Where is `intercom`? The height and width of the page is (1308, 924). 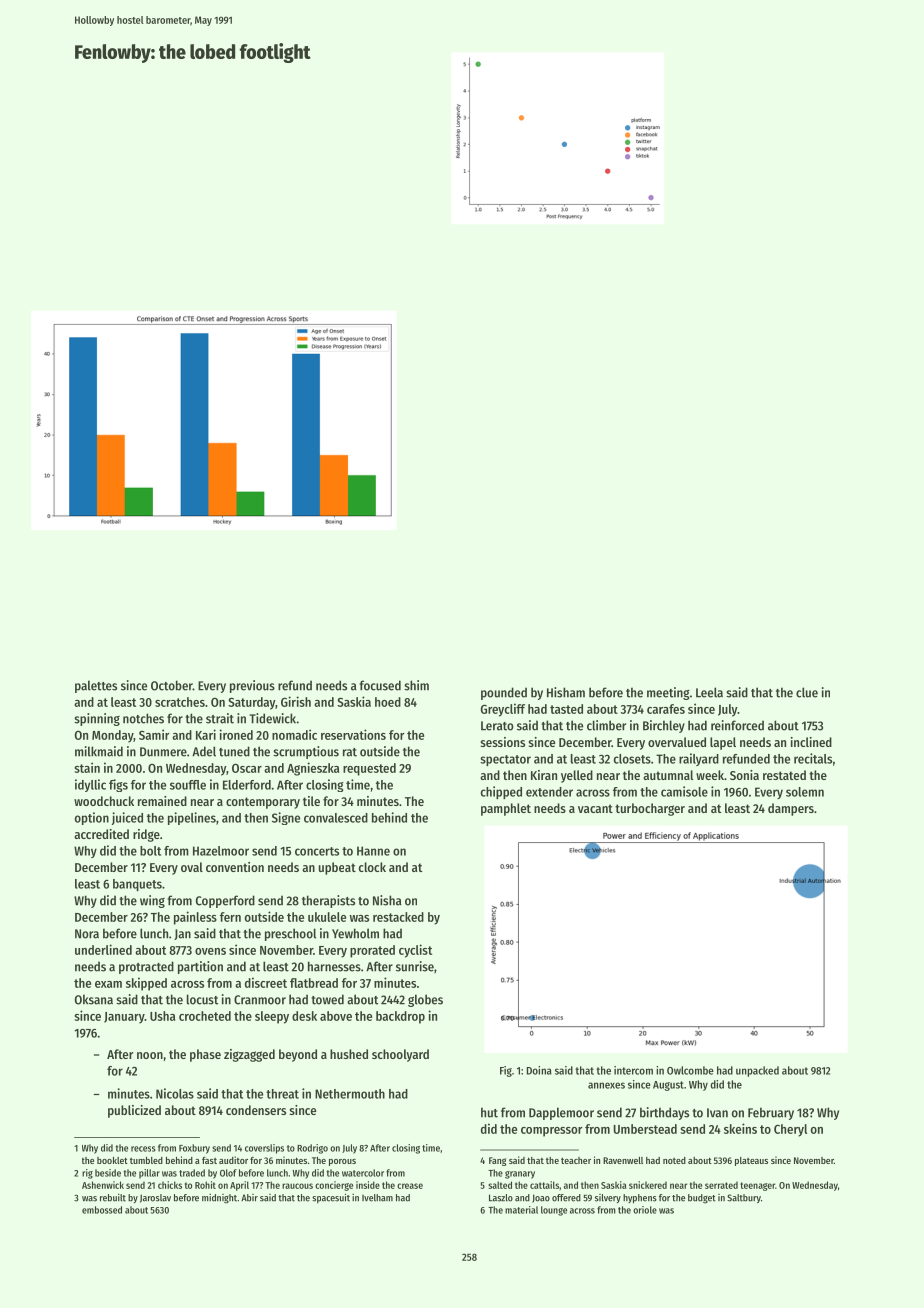 intercom is located at coordinates (633, 1070).
